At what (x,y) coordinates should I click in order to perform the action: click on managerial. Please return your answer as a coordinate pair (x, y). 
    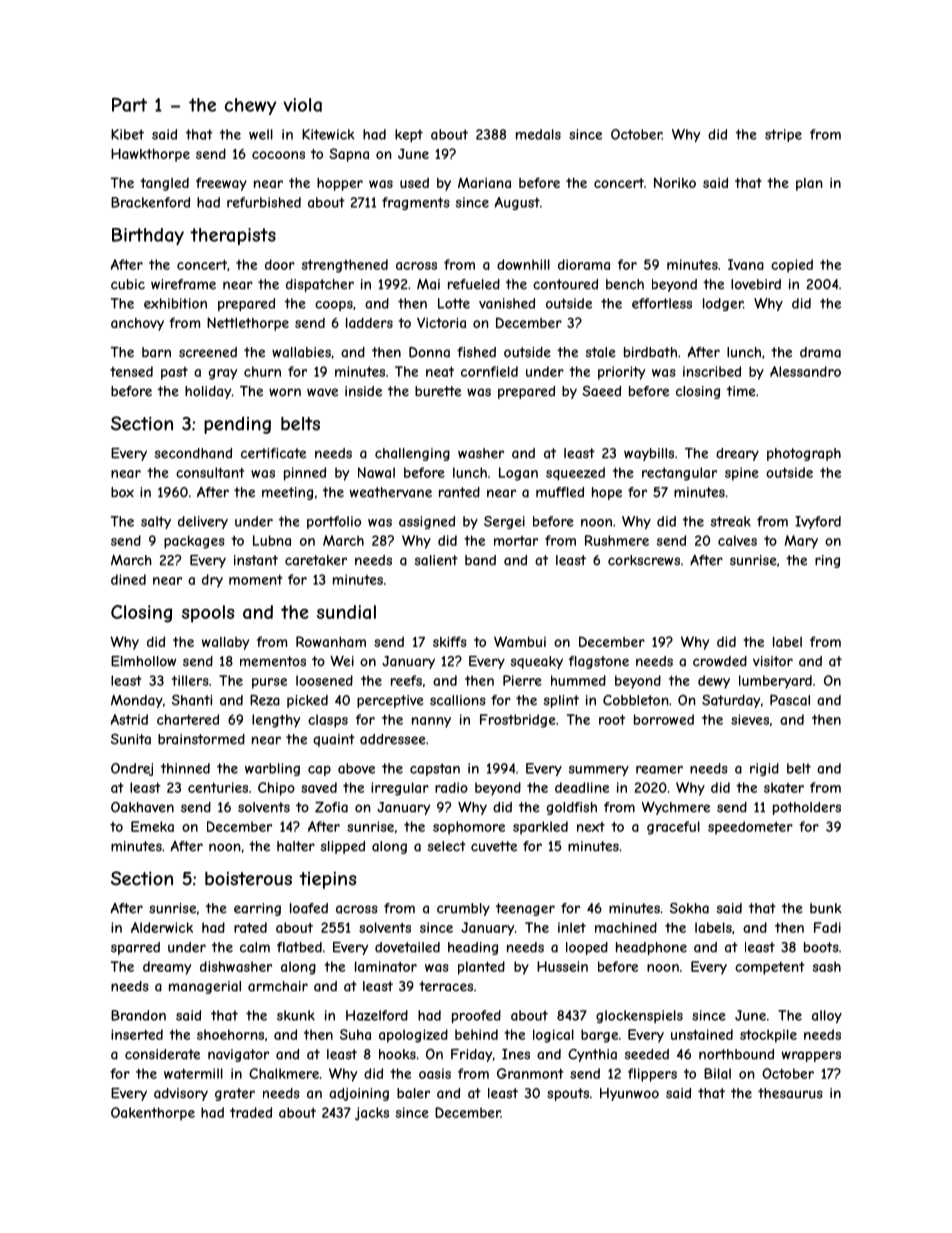
    Looking at the image, I should click on (205, 987).
